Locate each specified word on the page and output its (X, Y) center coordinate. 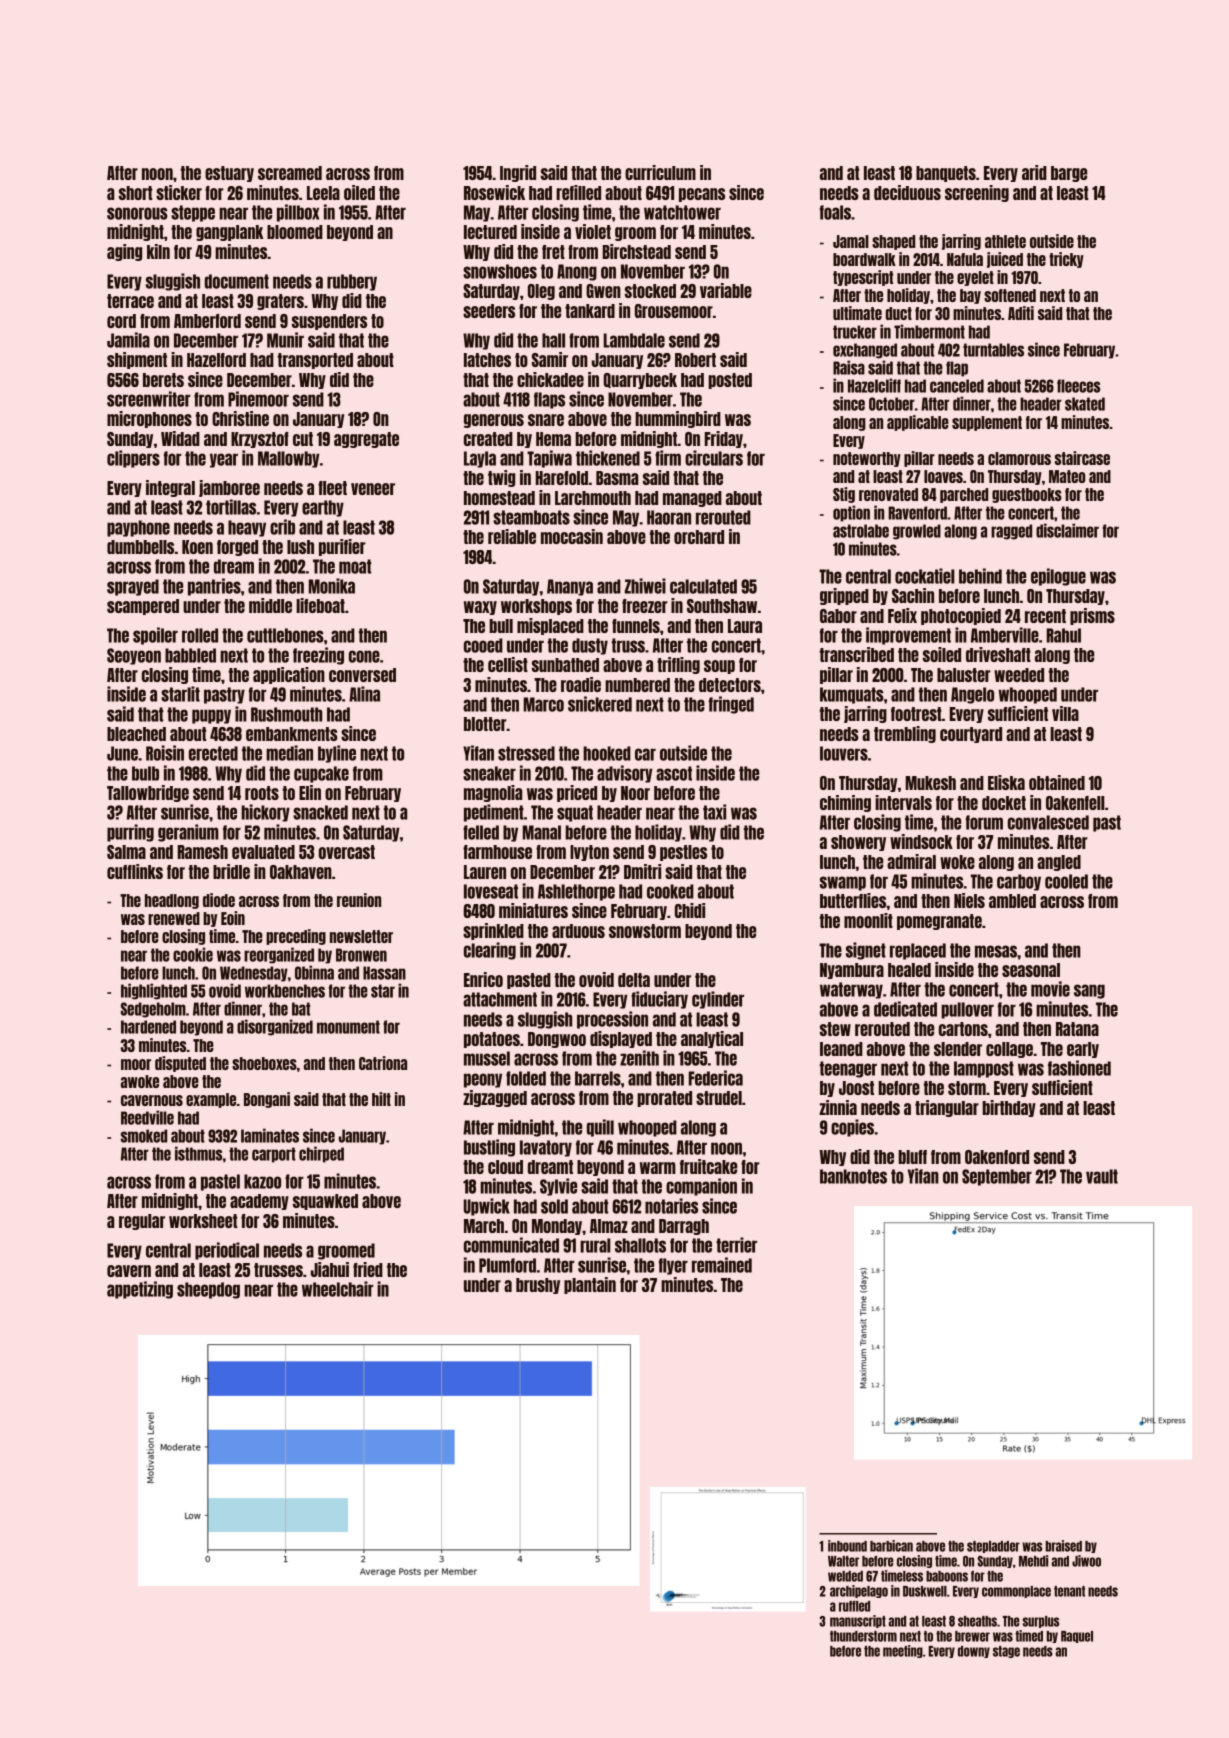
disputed (180, 1064)
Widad (180, 438)
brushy (538, 1286)
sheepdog (208, 1290)
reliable (512, 536)
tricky (1066, 260)
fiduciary (659, 1000)
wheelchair (338, 1289)
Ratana (1077, 1029)
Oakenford (997, 1157)
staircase (1082, 458)
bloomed (295, 232)
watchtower (682, 212)
